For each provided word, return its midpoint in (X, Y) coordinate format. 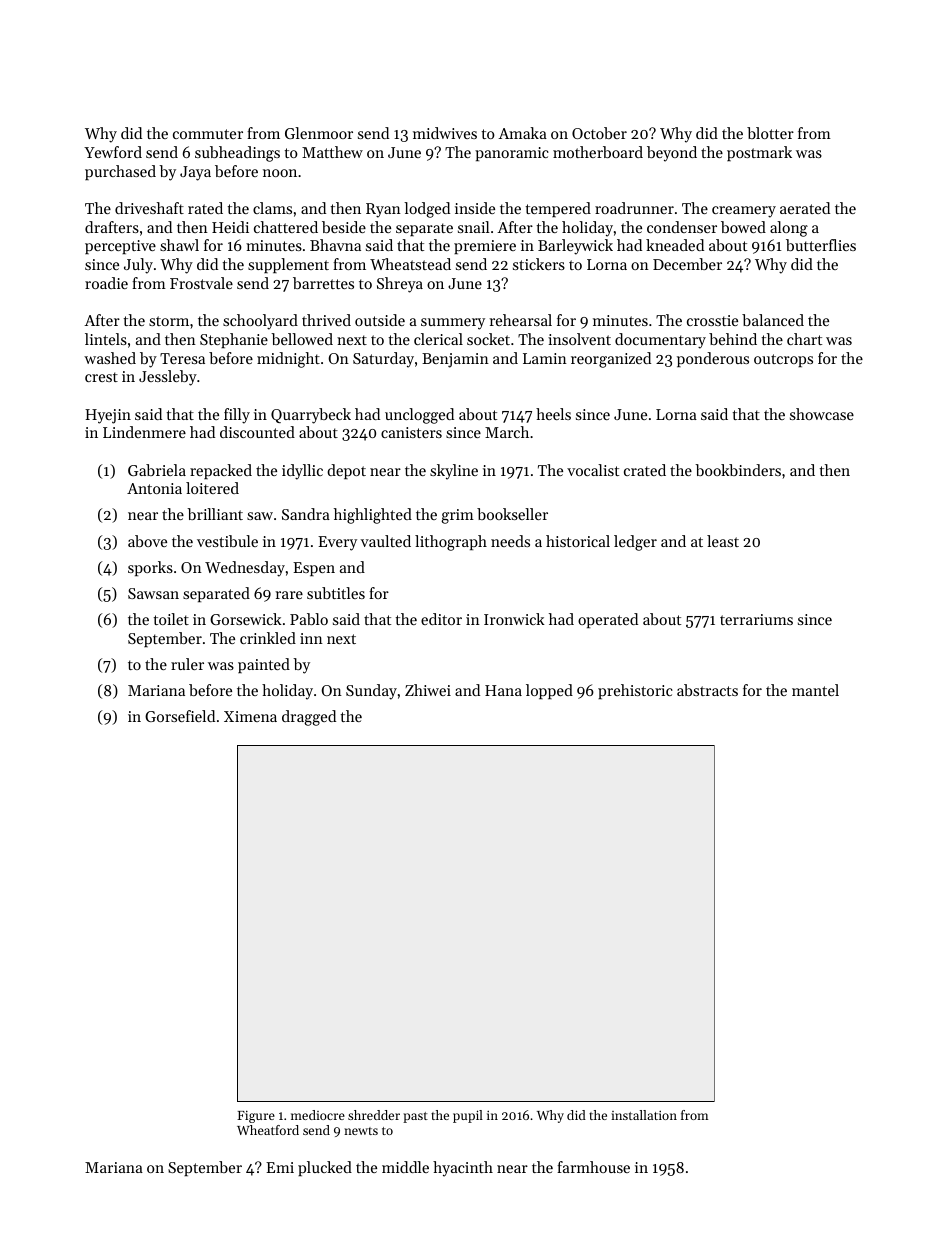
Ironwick (514, 619)
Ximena (250, 716)
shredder (374, 1115)
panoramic (512, 154)
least (723, 541)
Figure (256, 1117)
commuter (208, 134)
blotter (770, 133)
